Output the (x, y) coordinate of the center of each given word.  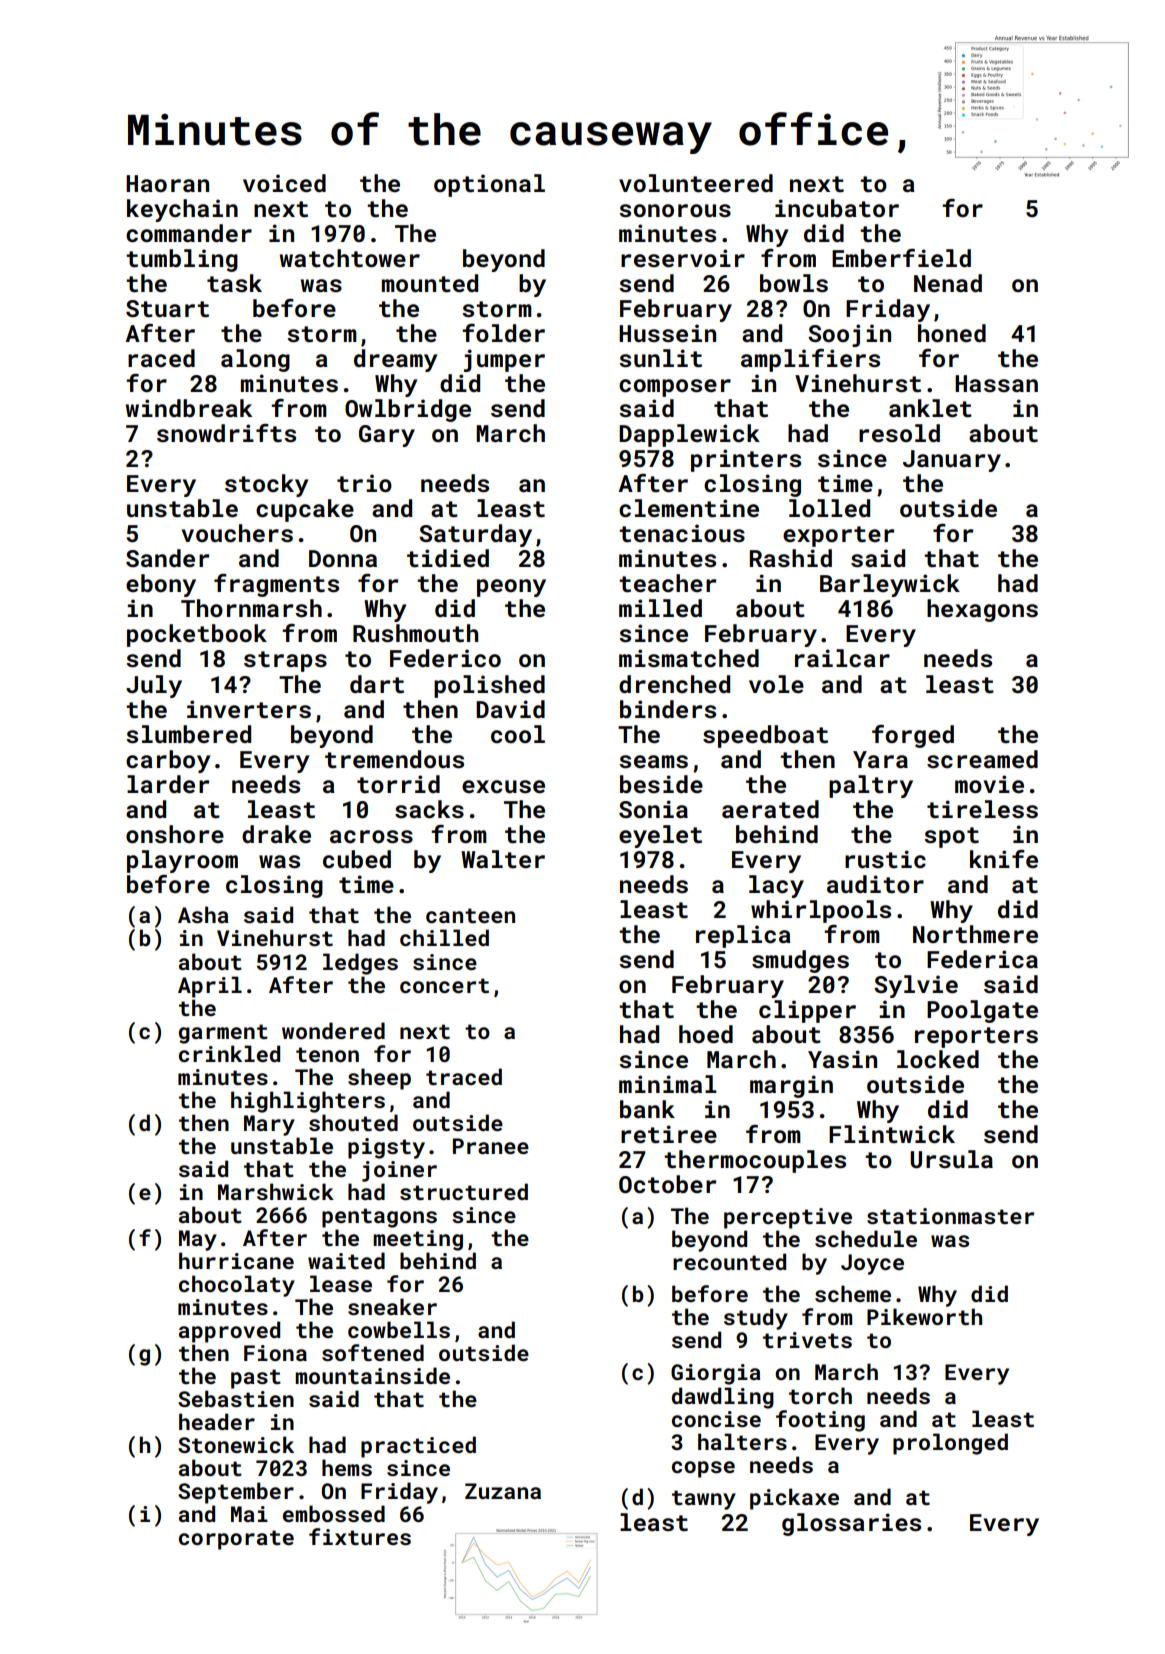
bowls (794, 283)
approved (229, 1332)
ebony (161, 585)
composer (675, 388)
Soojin (849, 335)
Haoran (167, 183)
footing (820, 1421)
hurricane (236, 1260)
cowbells (399, 1329)
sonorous (675, 210)
